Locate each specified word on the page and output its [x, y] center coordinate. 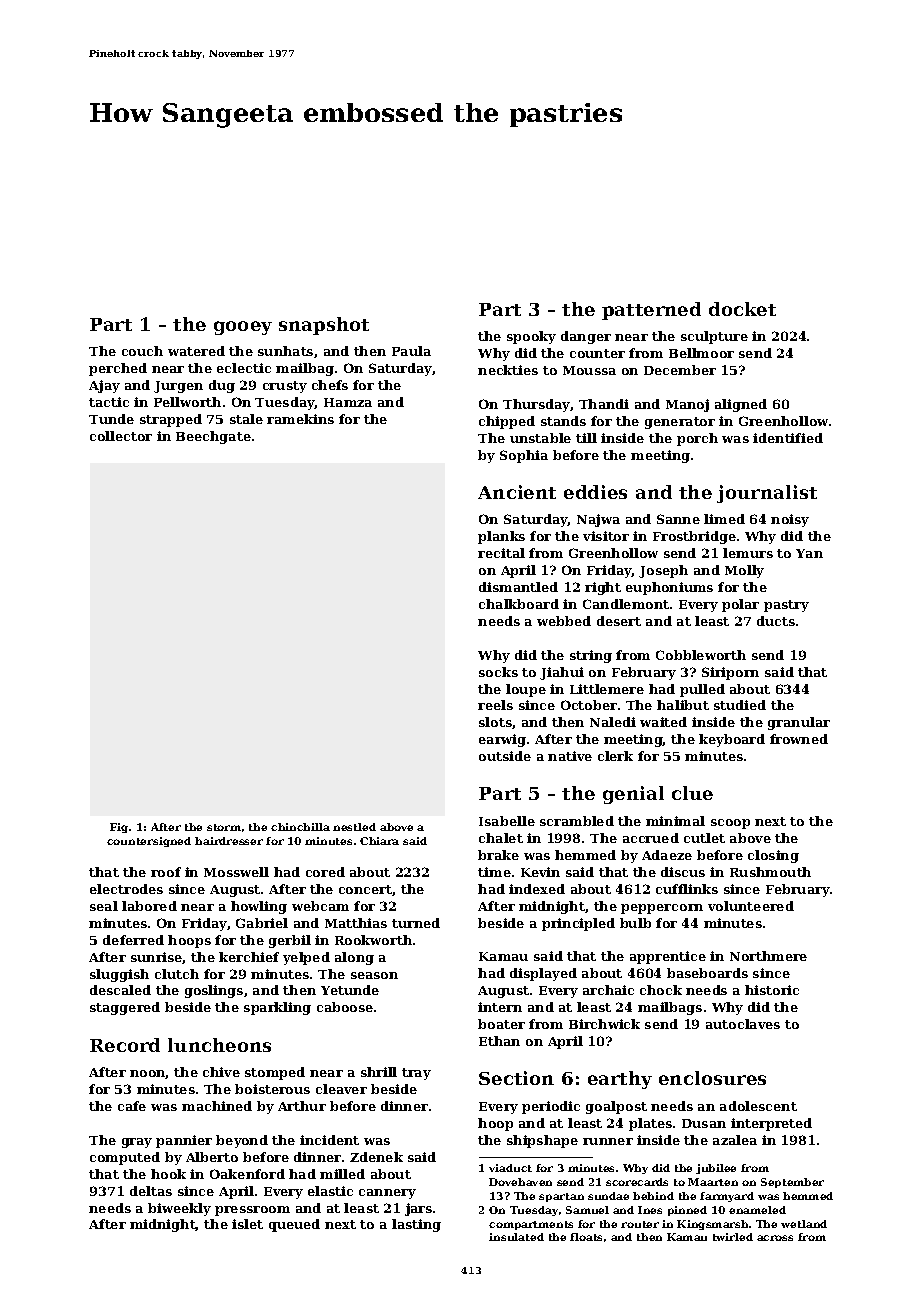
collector [121, 436]
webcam [320, 906]
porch [697, 439]
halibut [683, 705]
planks [501, 537]
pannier [184, 1141]
